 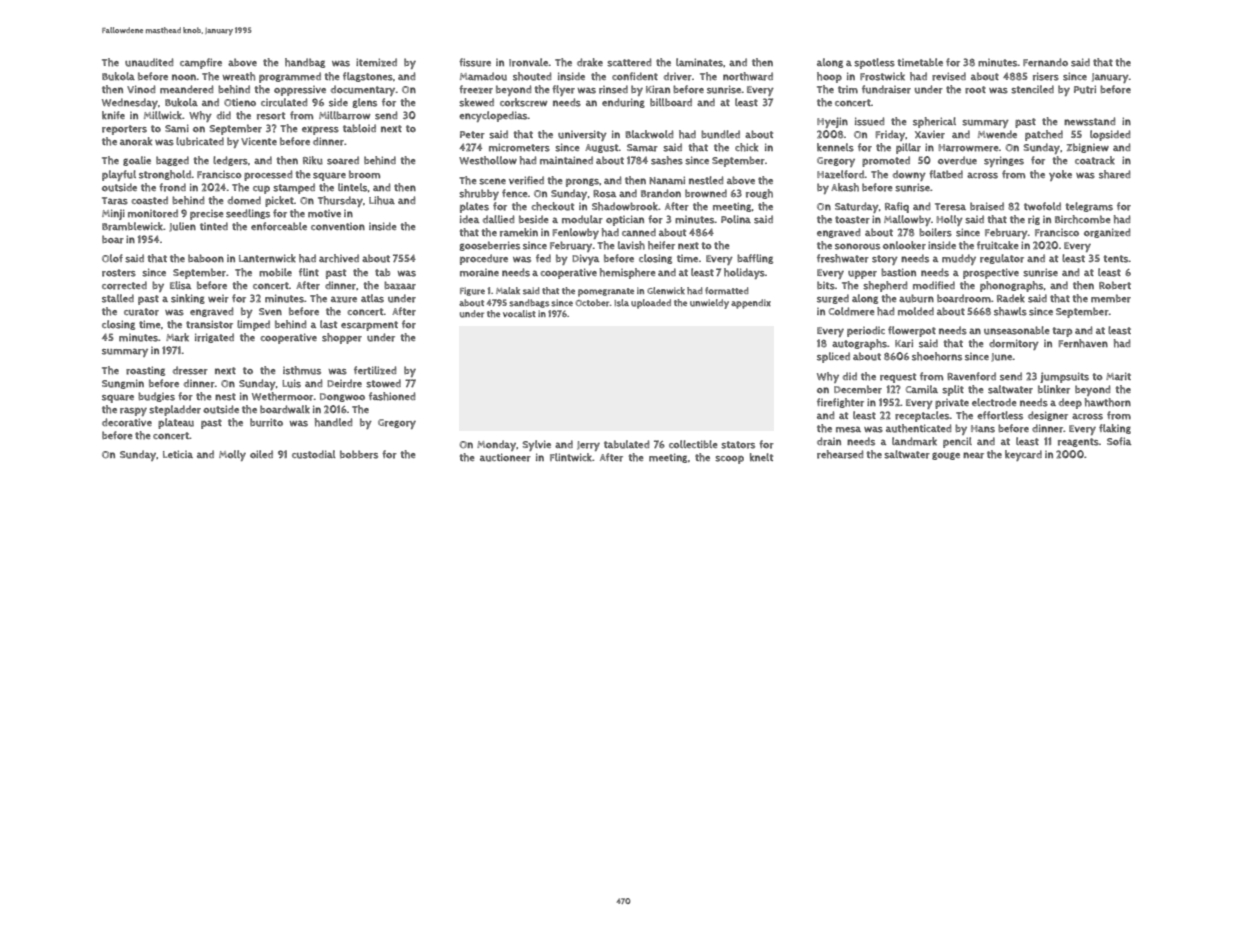 What do you see at coordinates (1011, 298) in the image?
I see `Radek` at bounding box center [1011, 298].
